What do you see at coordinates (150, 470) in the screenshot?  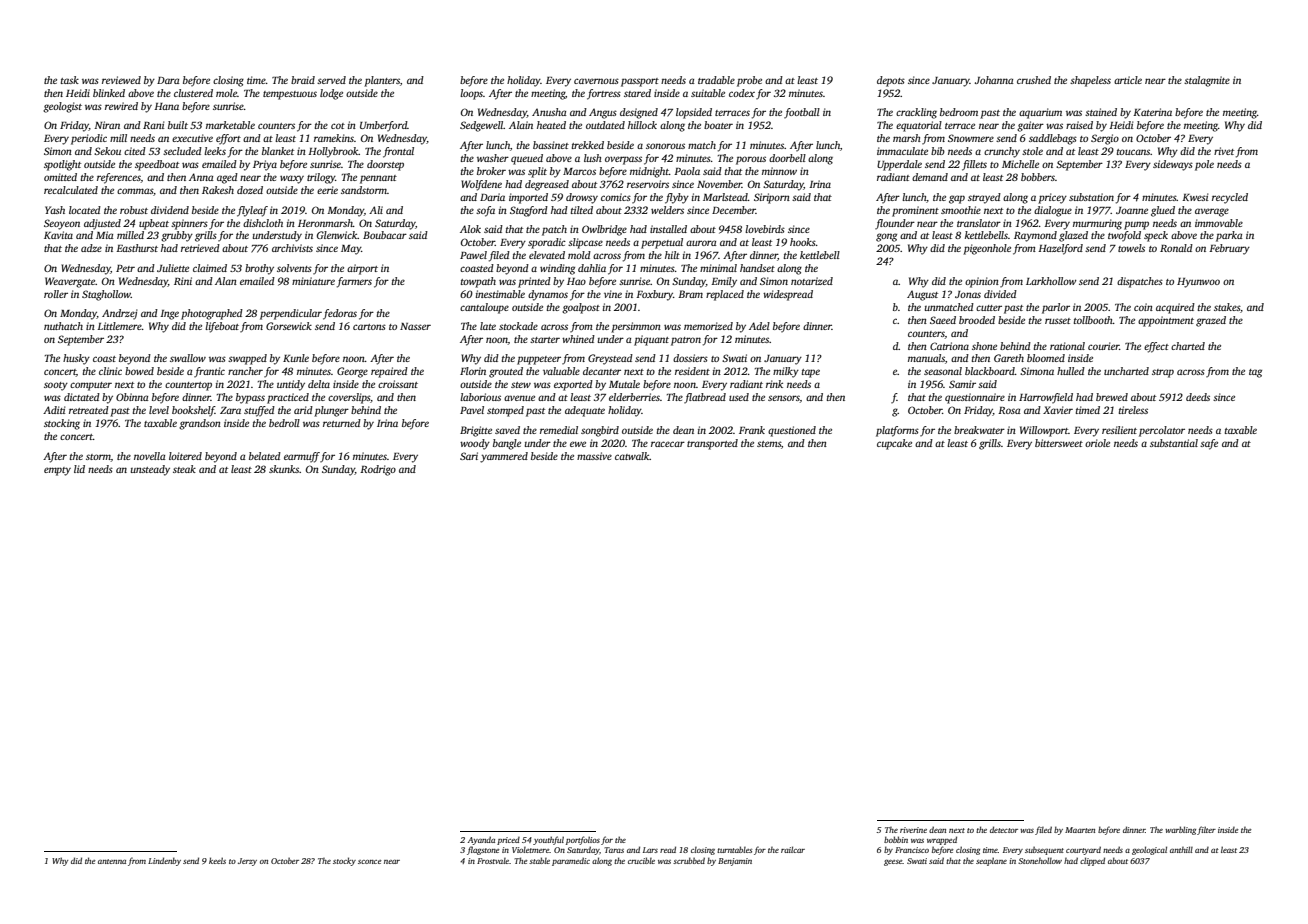 I see `unsteady` at bounding box center [150, 470].
